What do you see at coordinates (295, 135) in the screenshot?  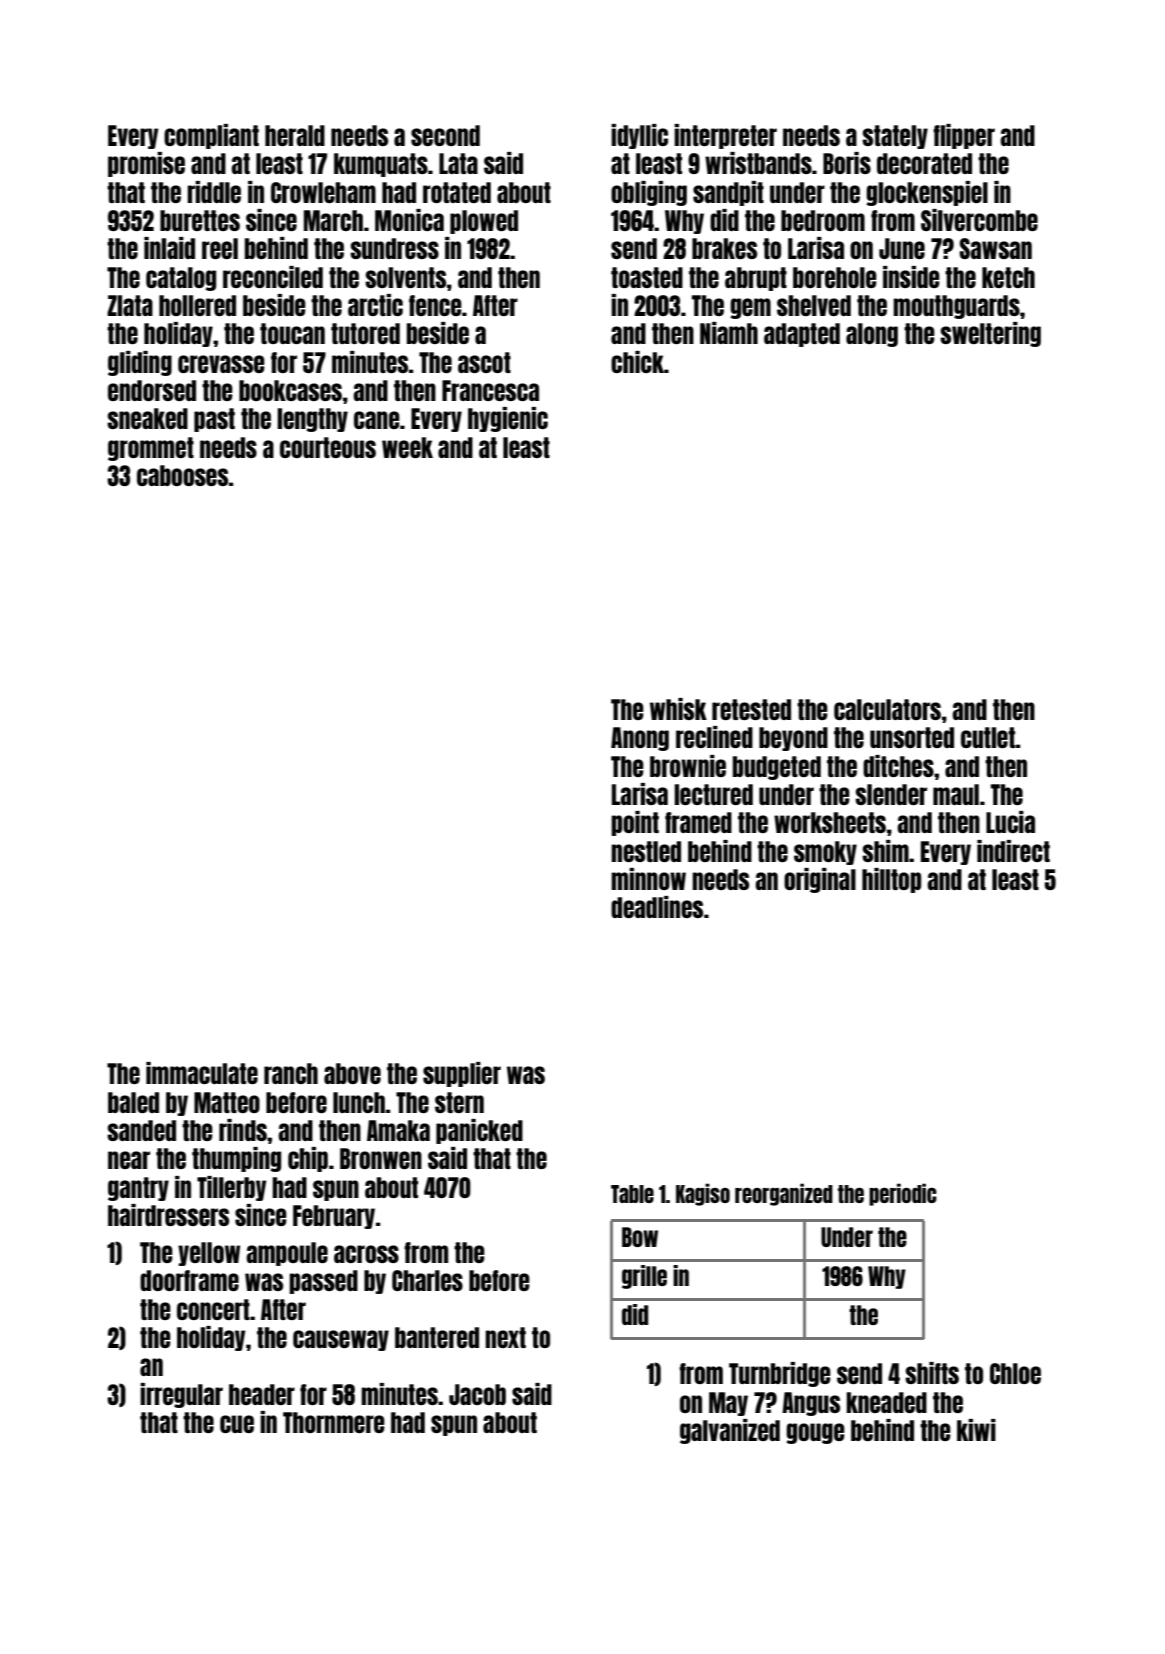 I see `herald` at bounding box center [295, 135].
